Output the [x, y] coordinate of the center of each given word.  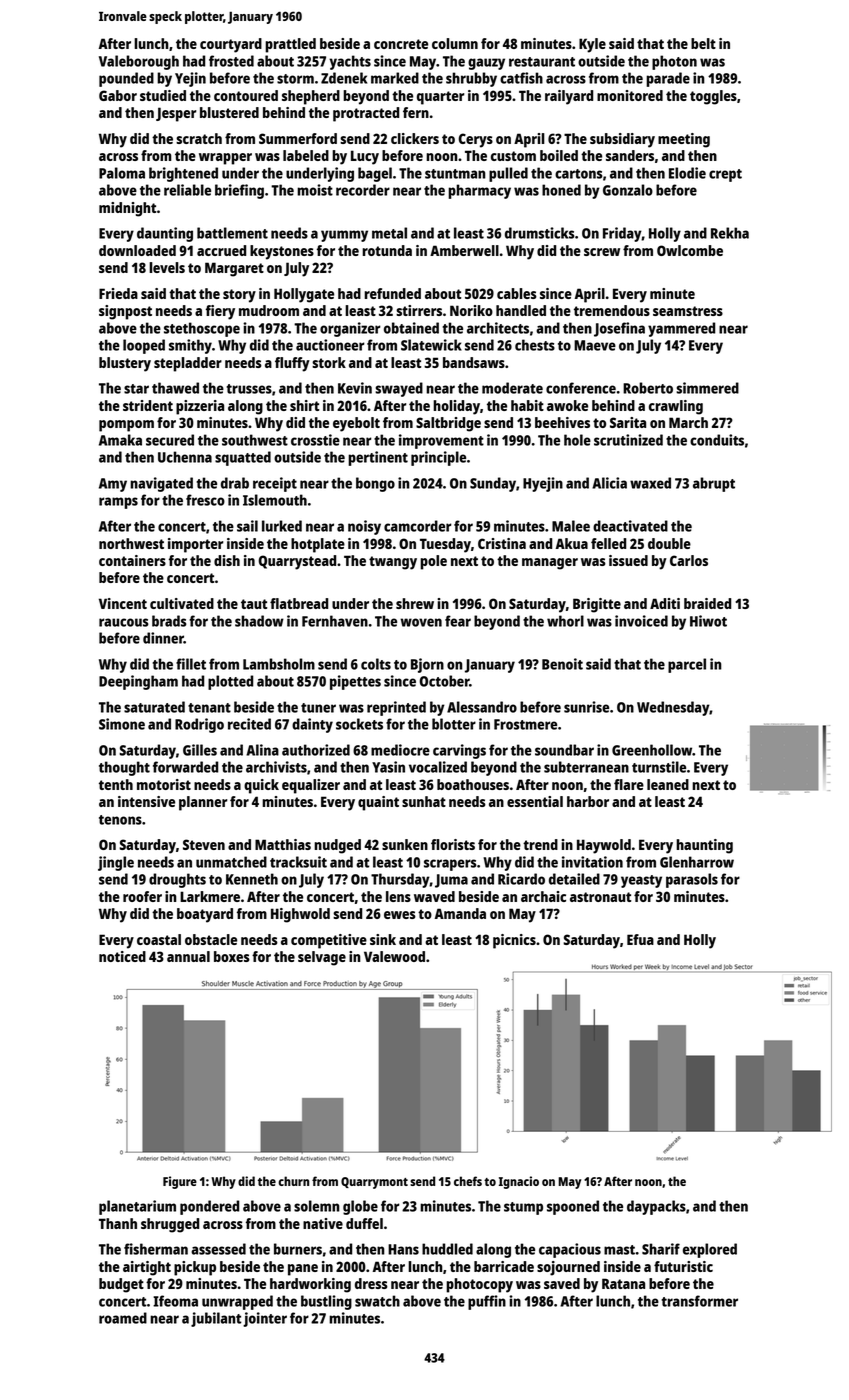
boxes [232, 956]
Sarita [628, 422]
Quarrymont [374, 1183]
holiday [456, 407]
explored [710, 1250]
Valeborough [139, 62]
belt [703, 43]
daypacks [656, 1207]
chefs [468, 1181]
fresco [205, 500]
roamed [123, 1318]
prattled [290, 45]
